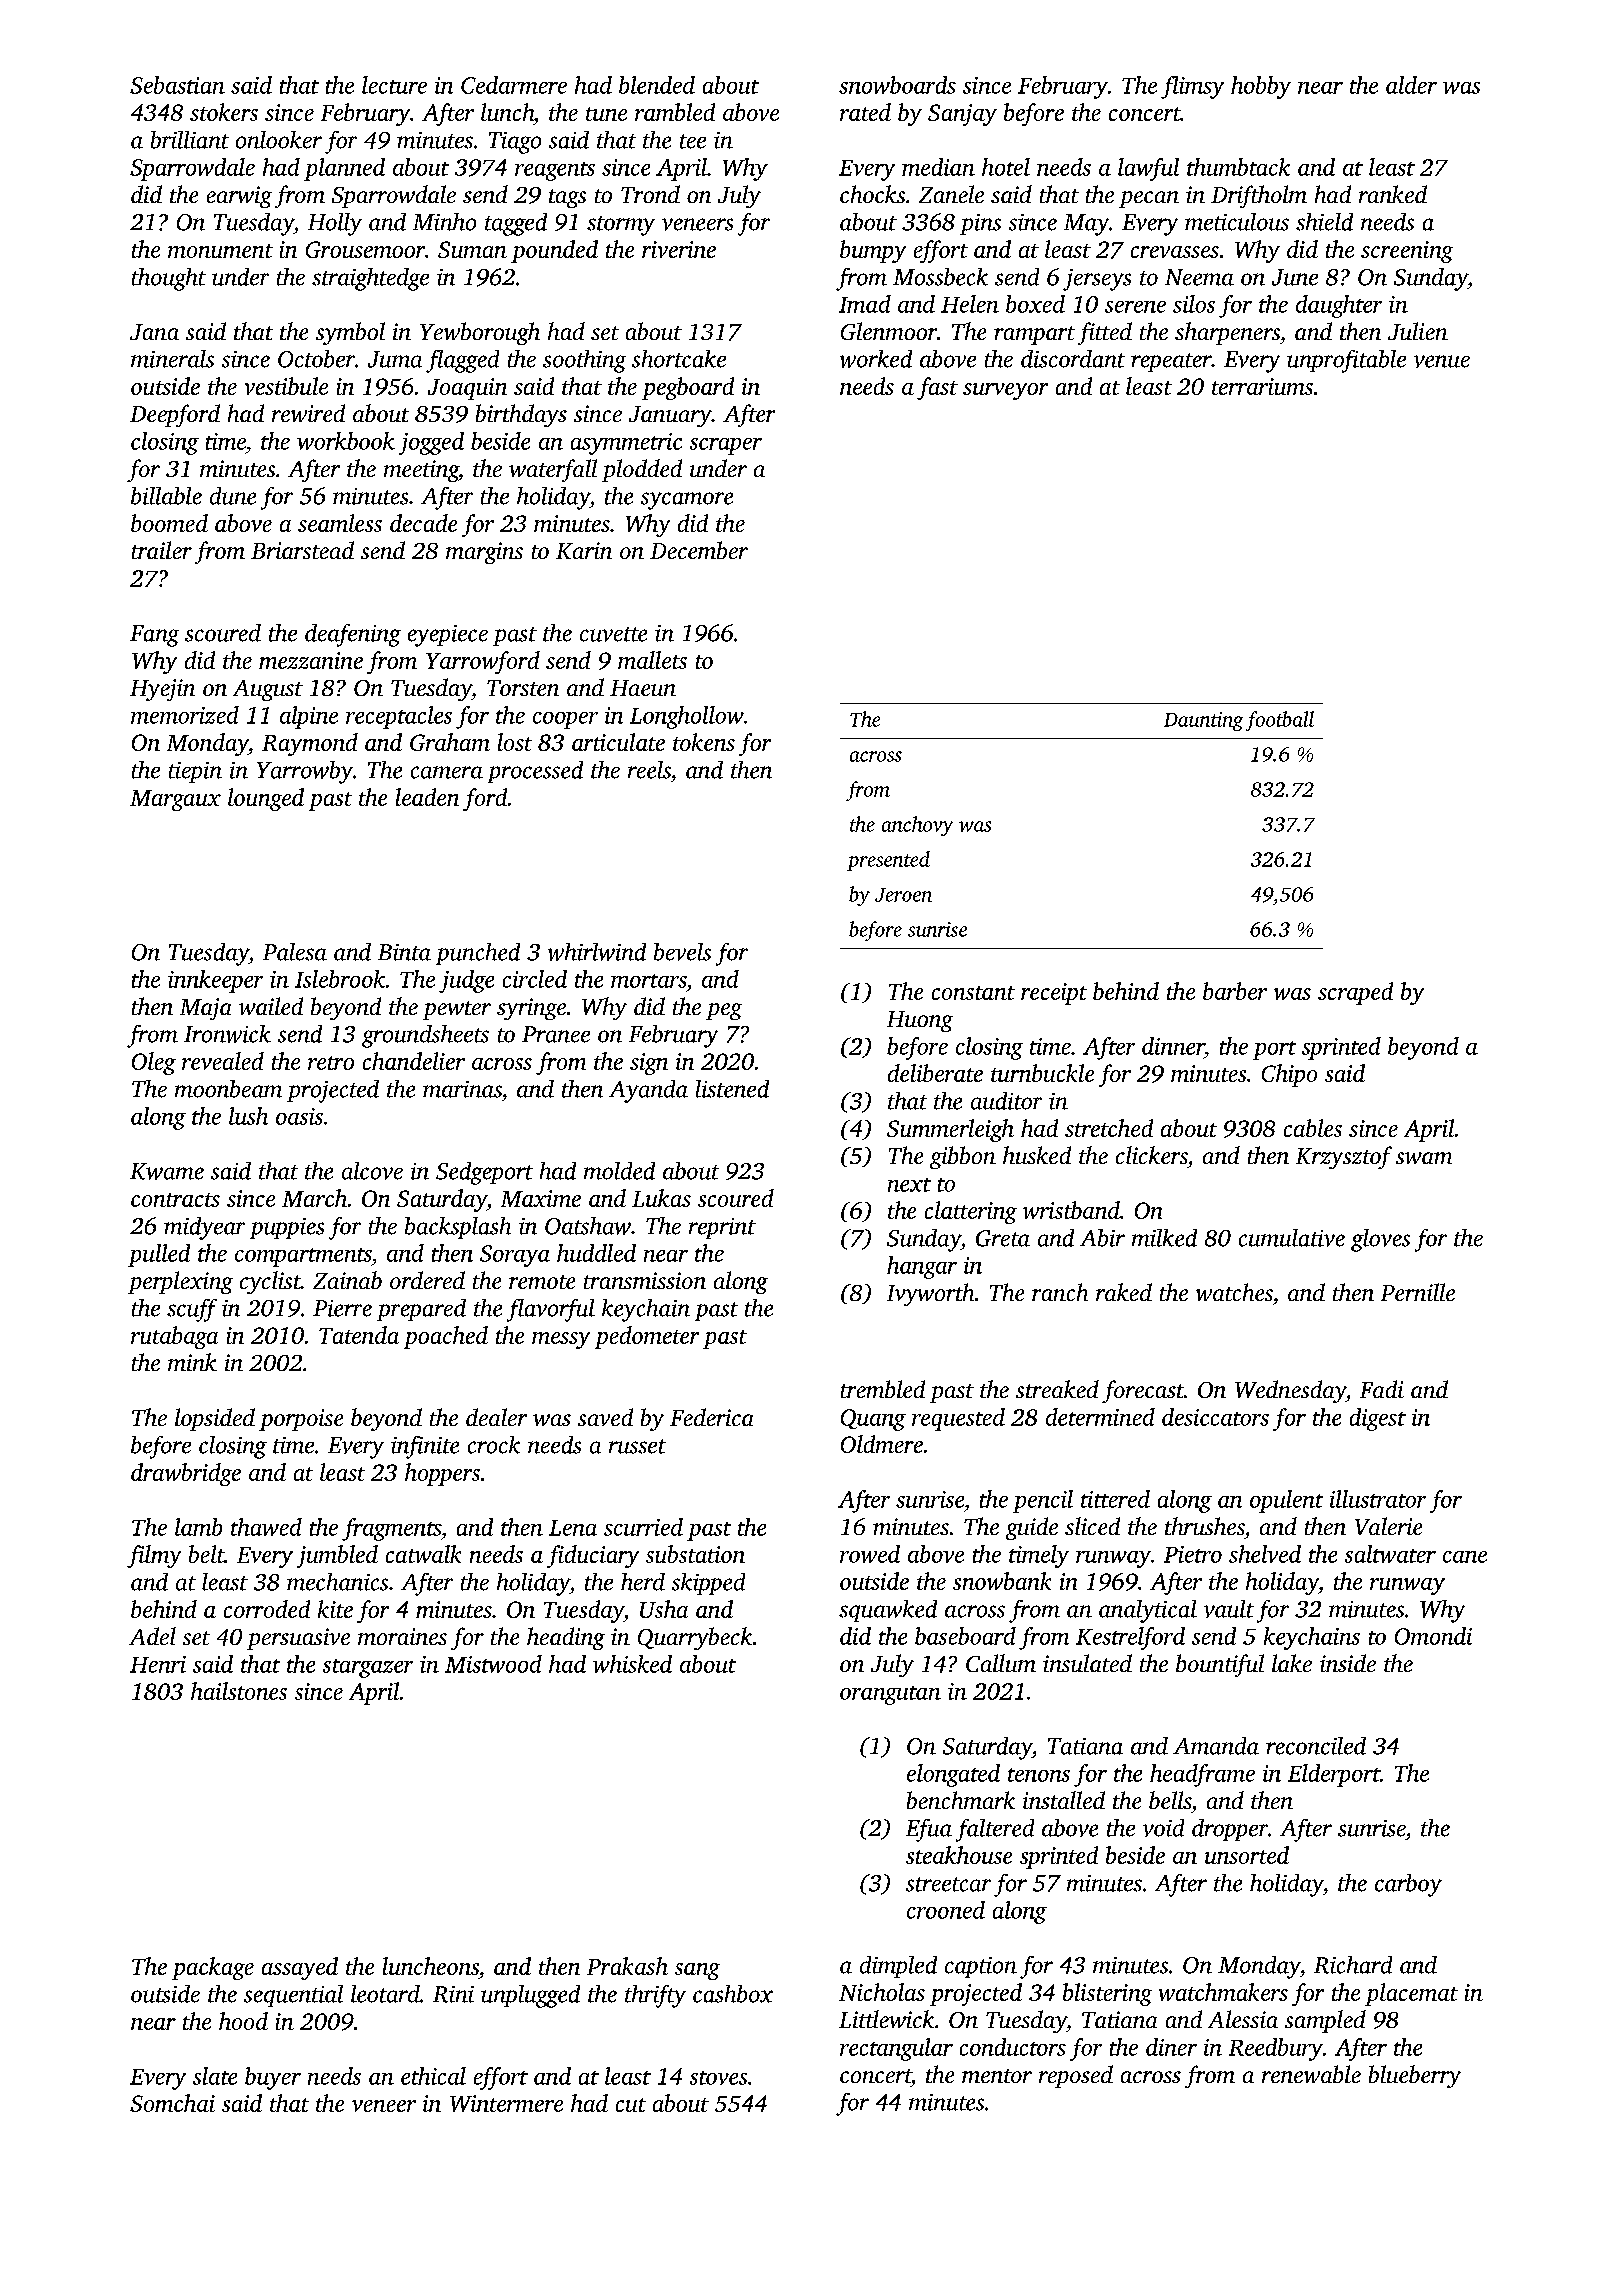 This screenshot has height=2292, width=1620. What do you see at coordinates (870, 1554) in the screenshot?
I see `rowed` at bounding box center [870, 1554].
